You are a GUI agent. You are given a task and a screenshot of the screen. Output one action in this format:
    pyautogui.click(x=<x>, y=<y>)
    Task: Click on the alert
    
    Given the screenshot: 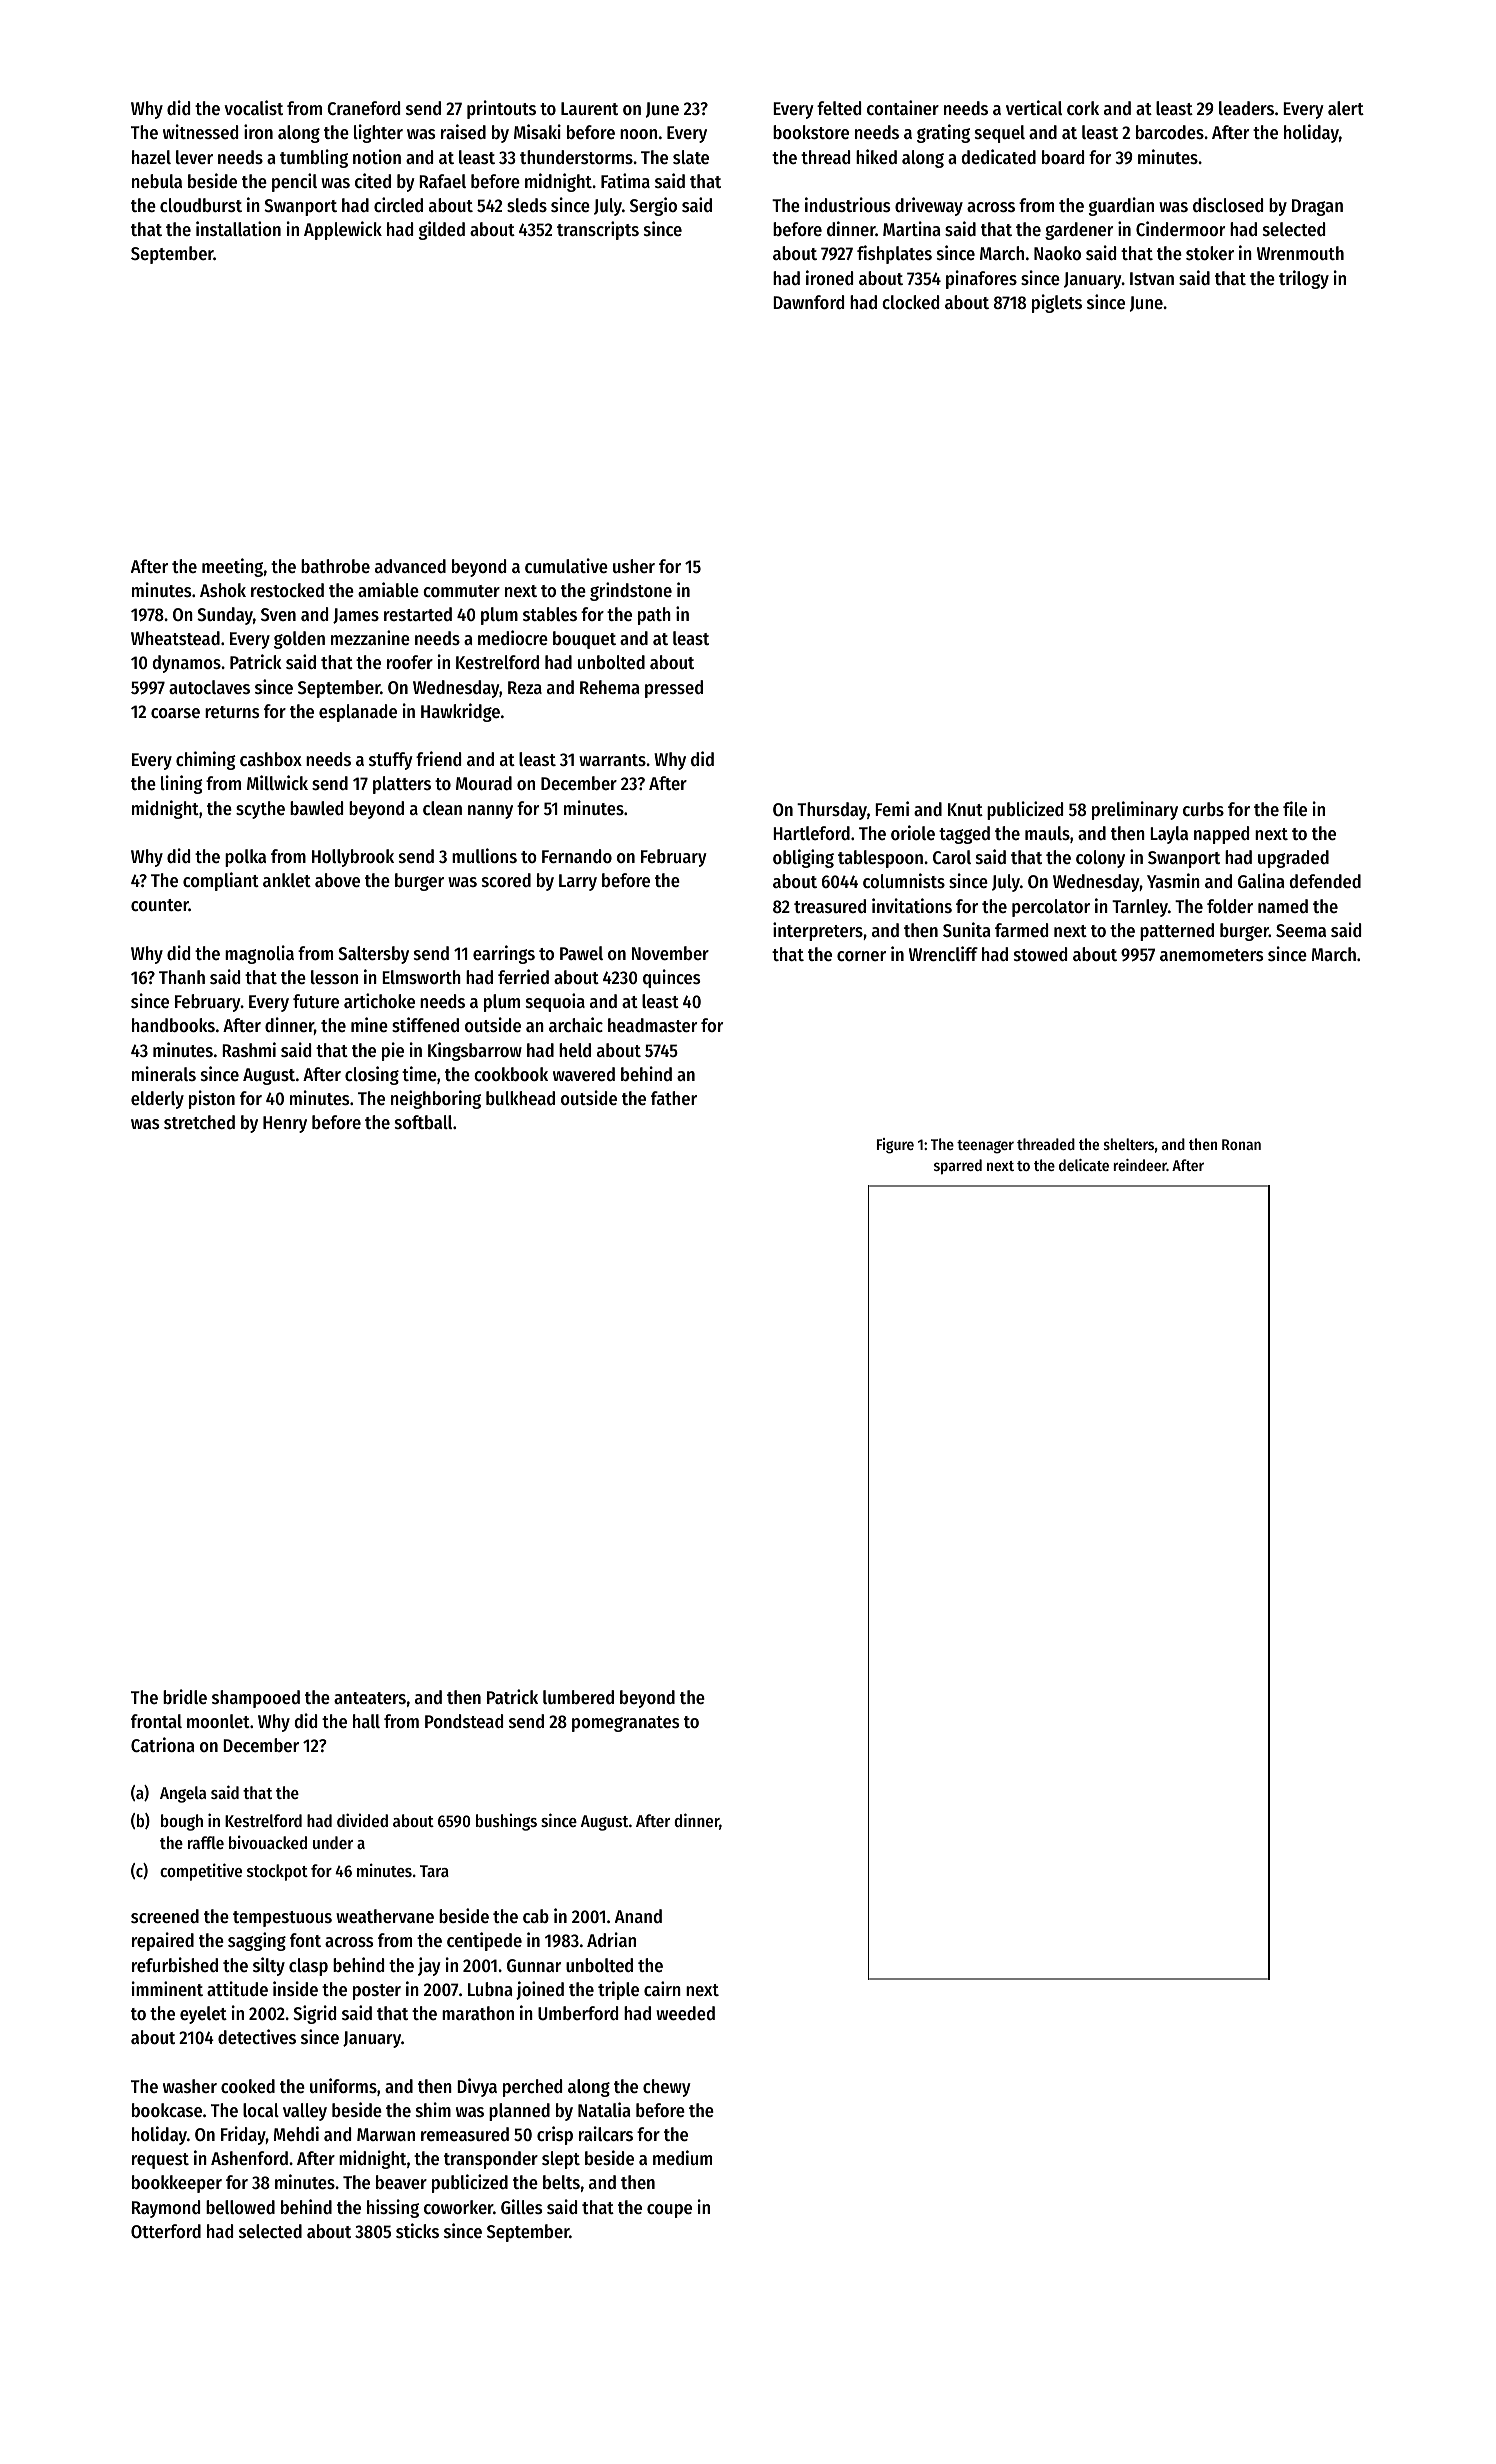 What is the action you would take?
    pyautogui.click(x=1346, y=108)
